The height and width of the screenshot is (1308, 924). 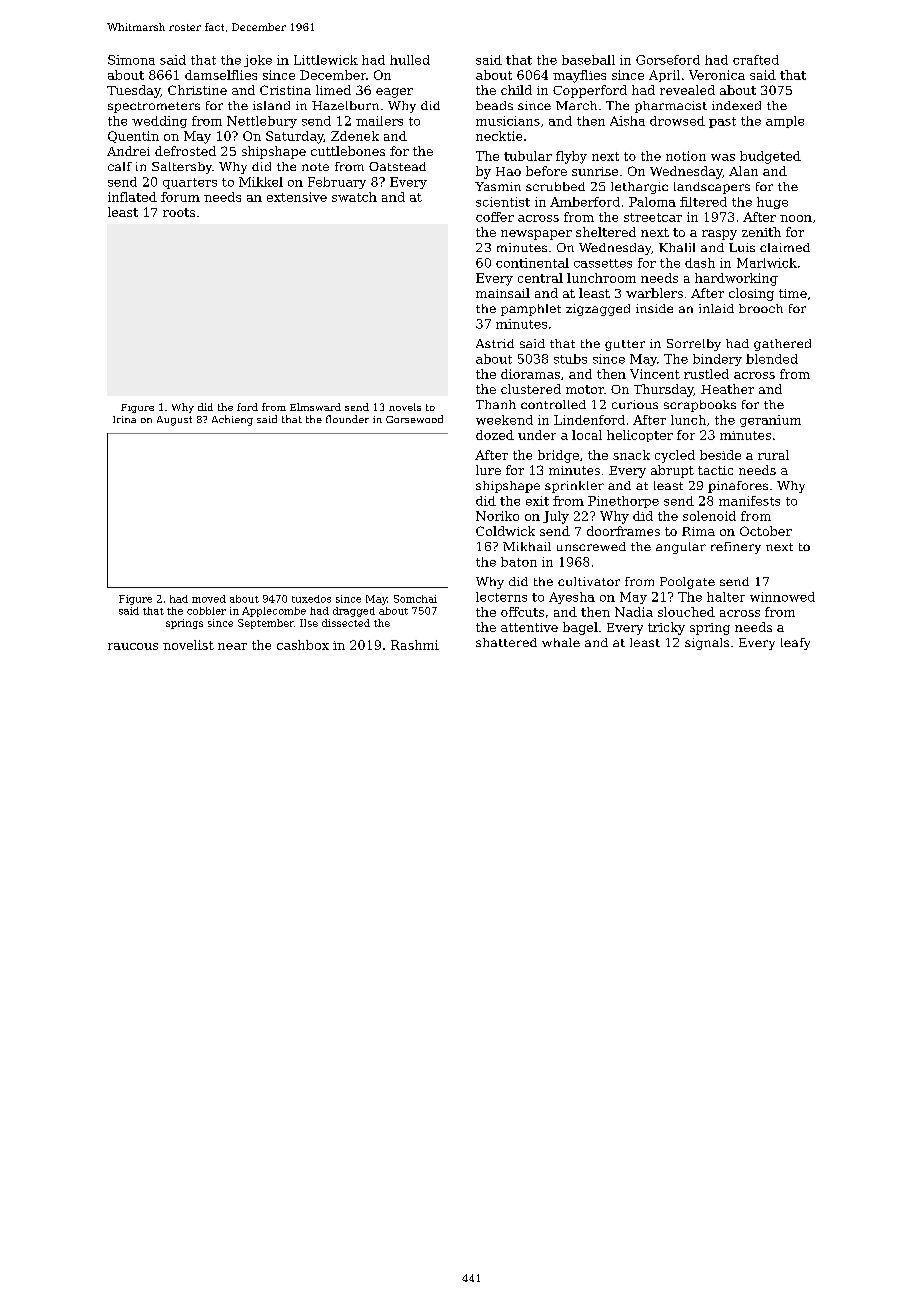 What do you see at coordinates (749, 501) in the screenshot?
I see `manifests` at bounding box center [749, 501].
